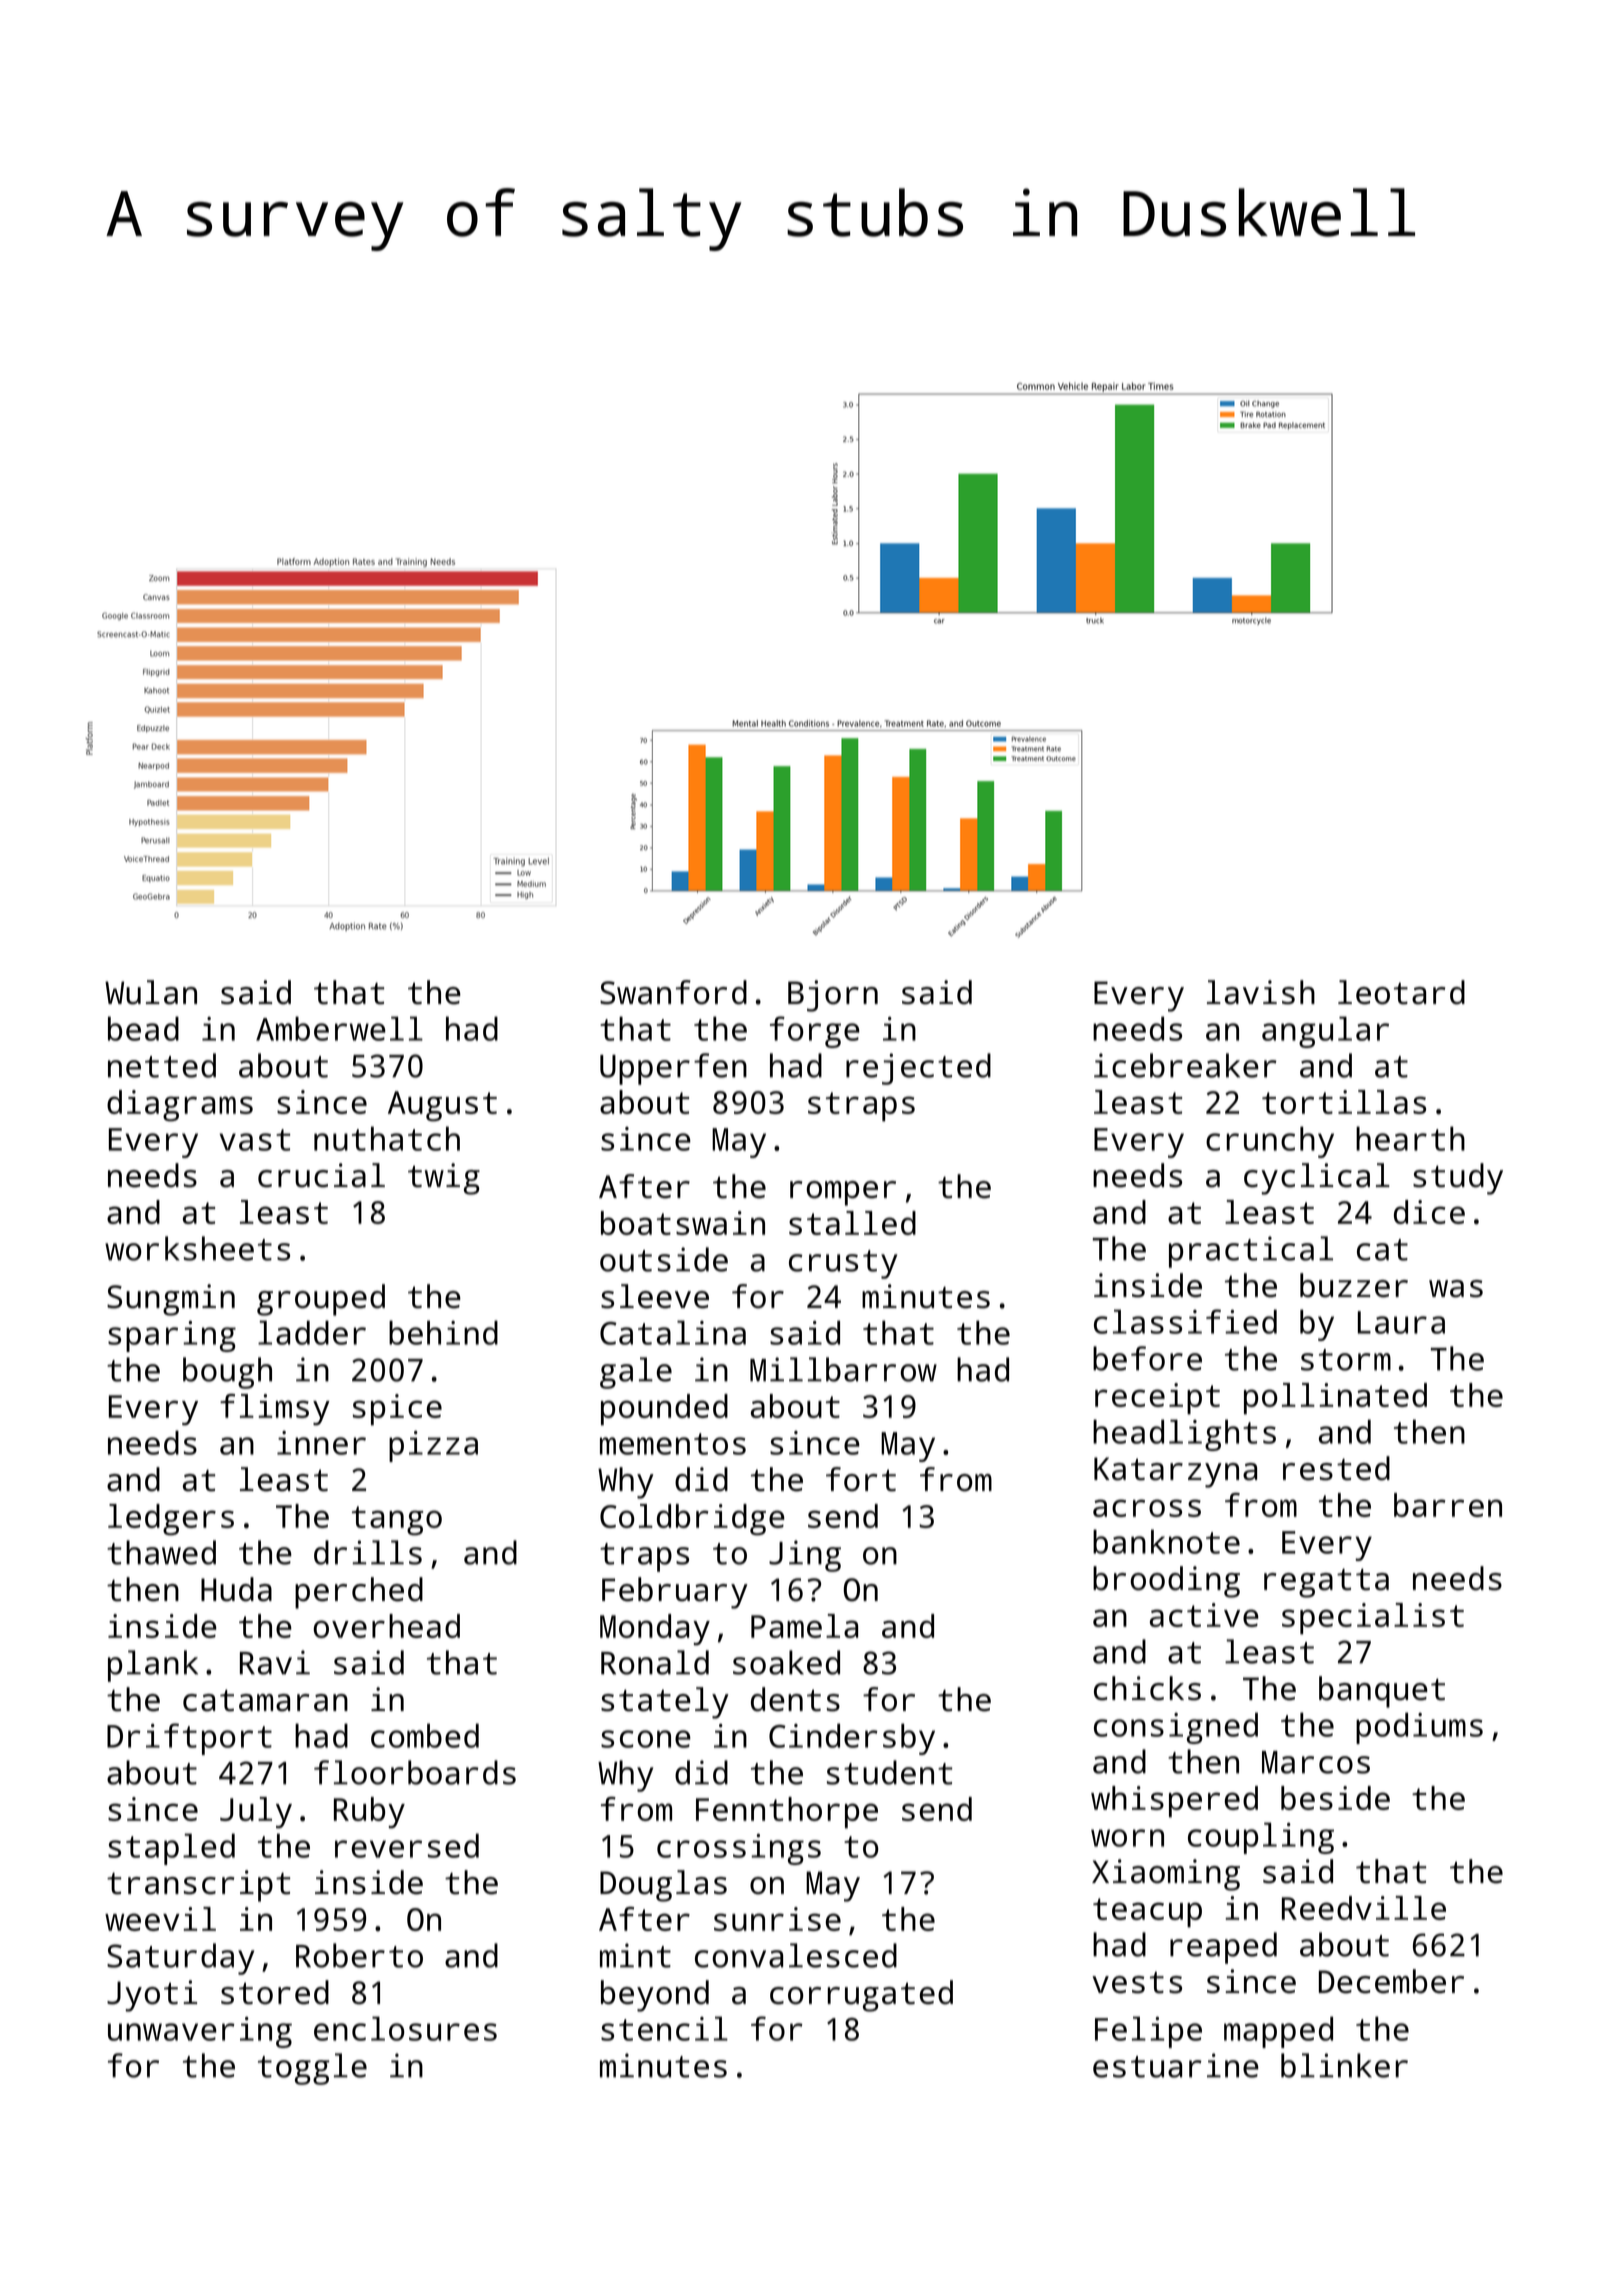 Image resolution: width=1620 pixels, height=2292 pixels. I want to click on study, so click(1458, 1179).
